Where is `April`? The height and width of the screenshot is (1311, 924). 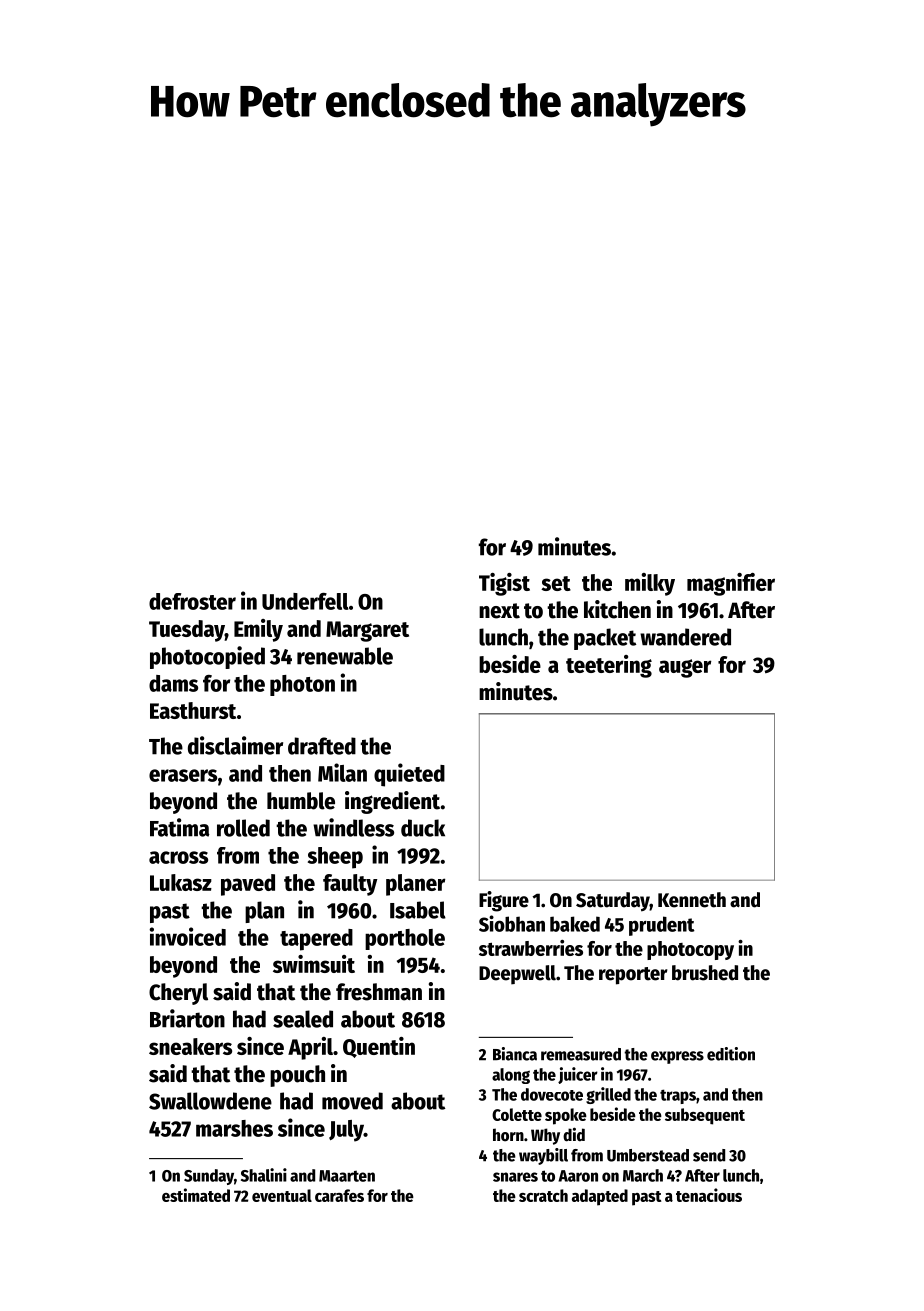 April is located at coordinates (310, 1048).
